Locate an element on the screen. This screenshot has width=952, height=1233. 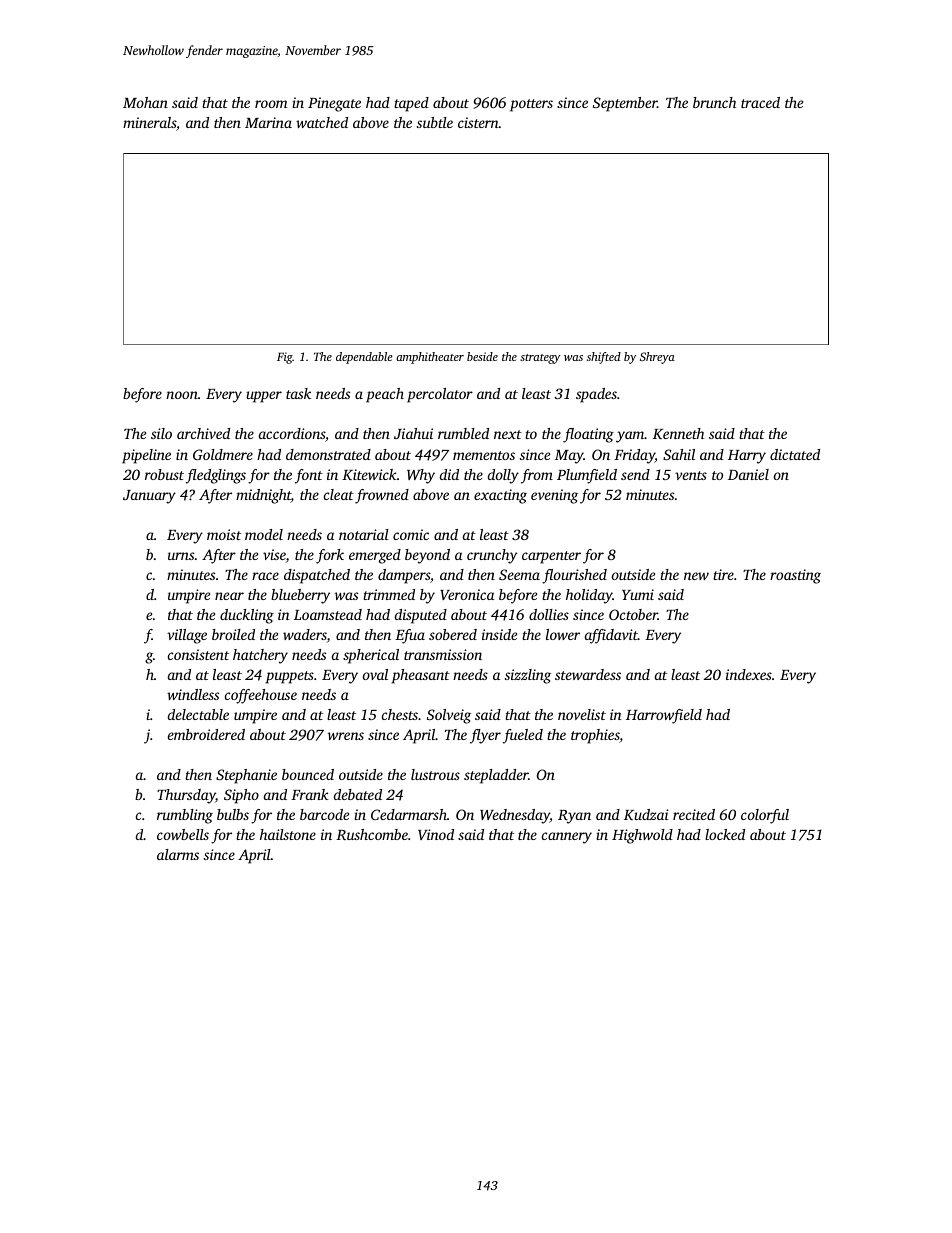
sizzling is located at coordinates (528, 676).
